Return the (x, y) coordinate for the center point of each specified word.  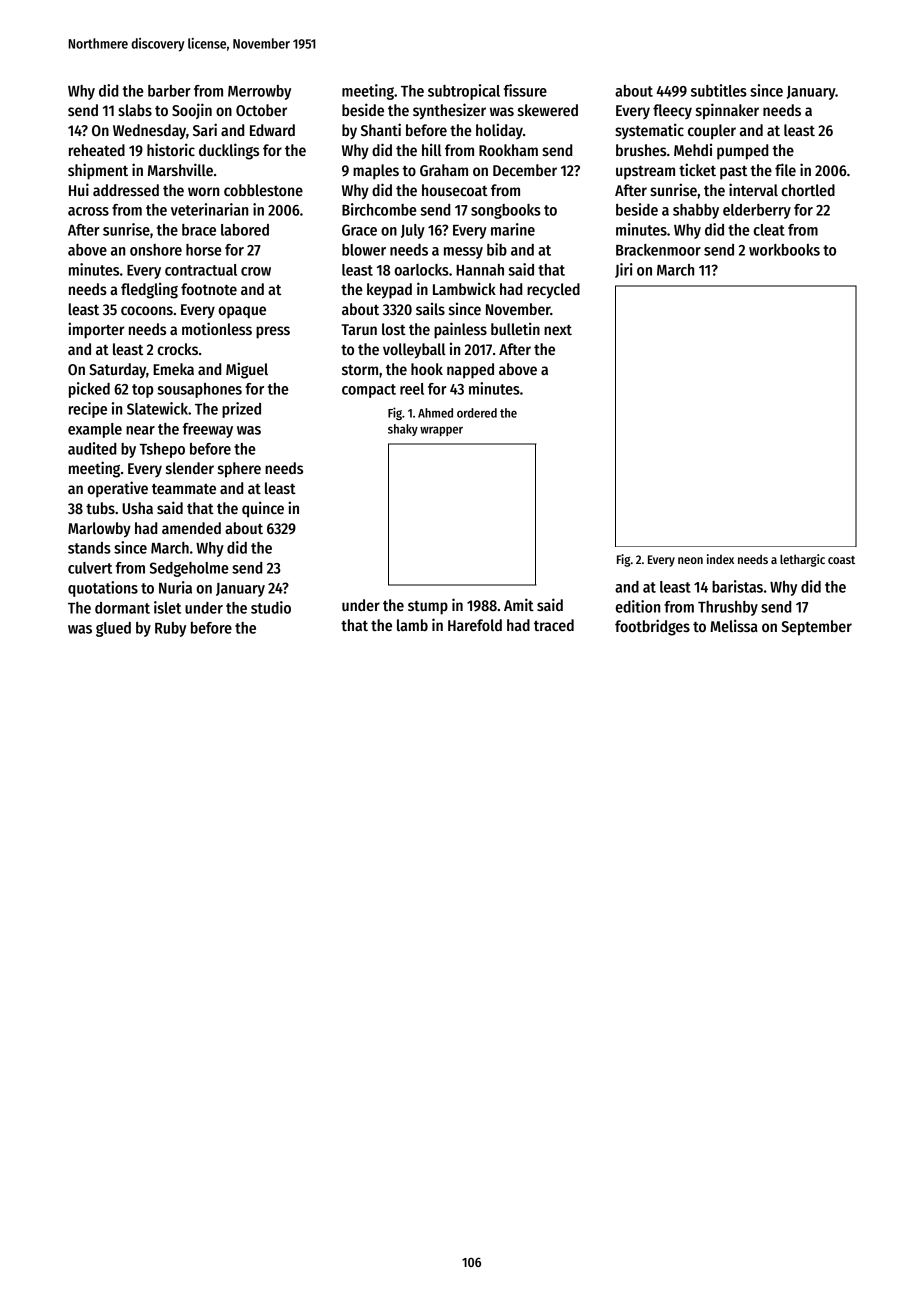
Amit (519, 604)
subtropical (464, 92)
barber (169, 91)
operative (118, 489)
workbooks (784, 250)
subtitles (719, 90)
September (817, 628)
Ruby (170, 629)
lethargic (802, 560)
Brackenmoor (658, 250)
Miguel (247, 370)
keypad (389, 291)
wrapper (441, 431)
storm (360, 370)
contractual (201, 270)
